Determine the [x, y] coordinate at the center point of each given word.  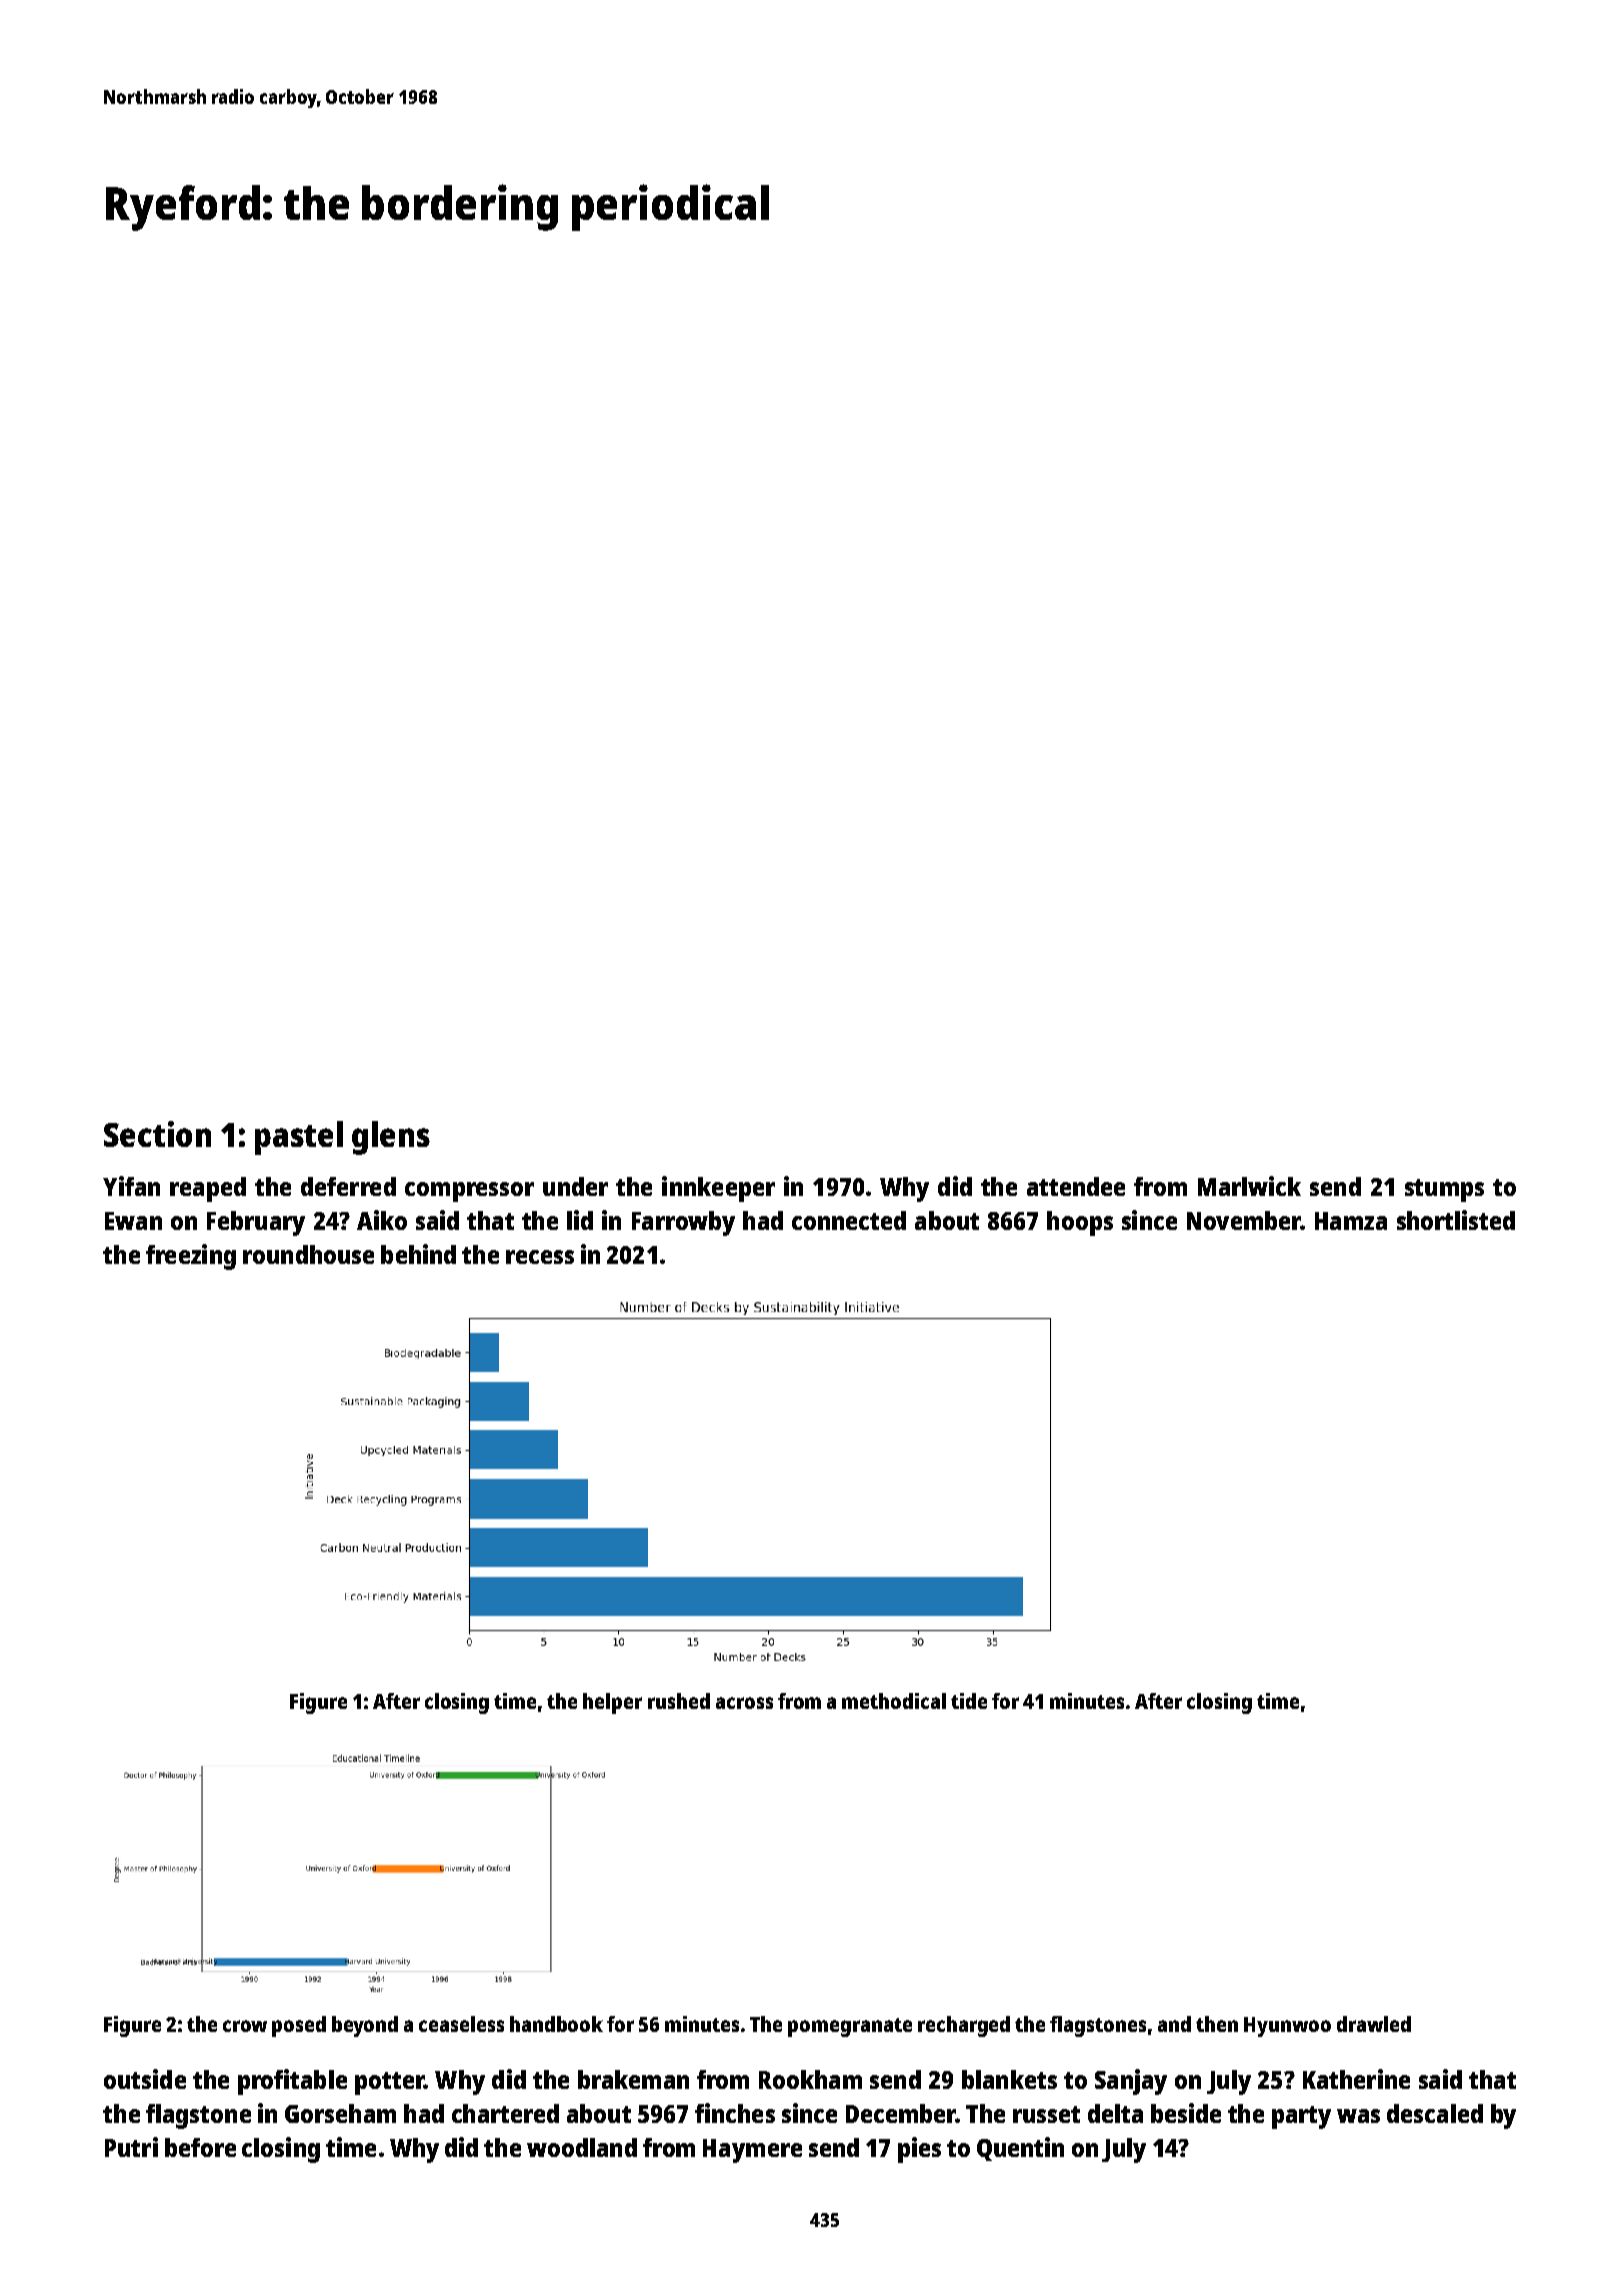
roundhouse [308, 1254]
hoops [1080, 1223]
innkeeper [718, 1189]
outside [145, 2079]
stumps [1444, 1190]
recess [540, 1257]
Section [157, 1134]
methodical [894, 1701]
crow [245, 2026]
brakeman [633, 2079]
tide [969, 1701]
